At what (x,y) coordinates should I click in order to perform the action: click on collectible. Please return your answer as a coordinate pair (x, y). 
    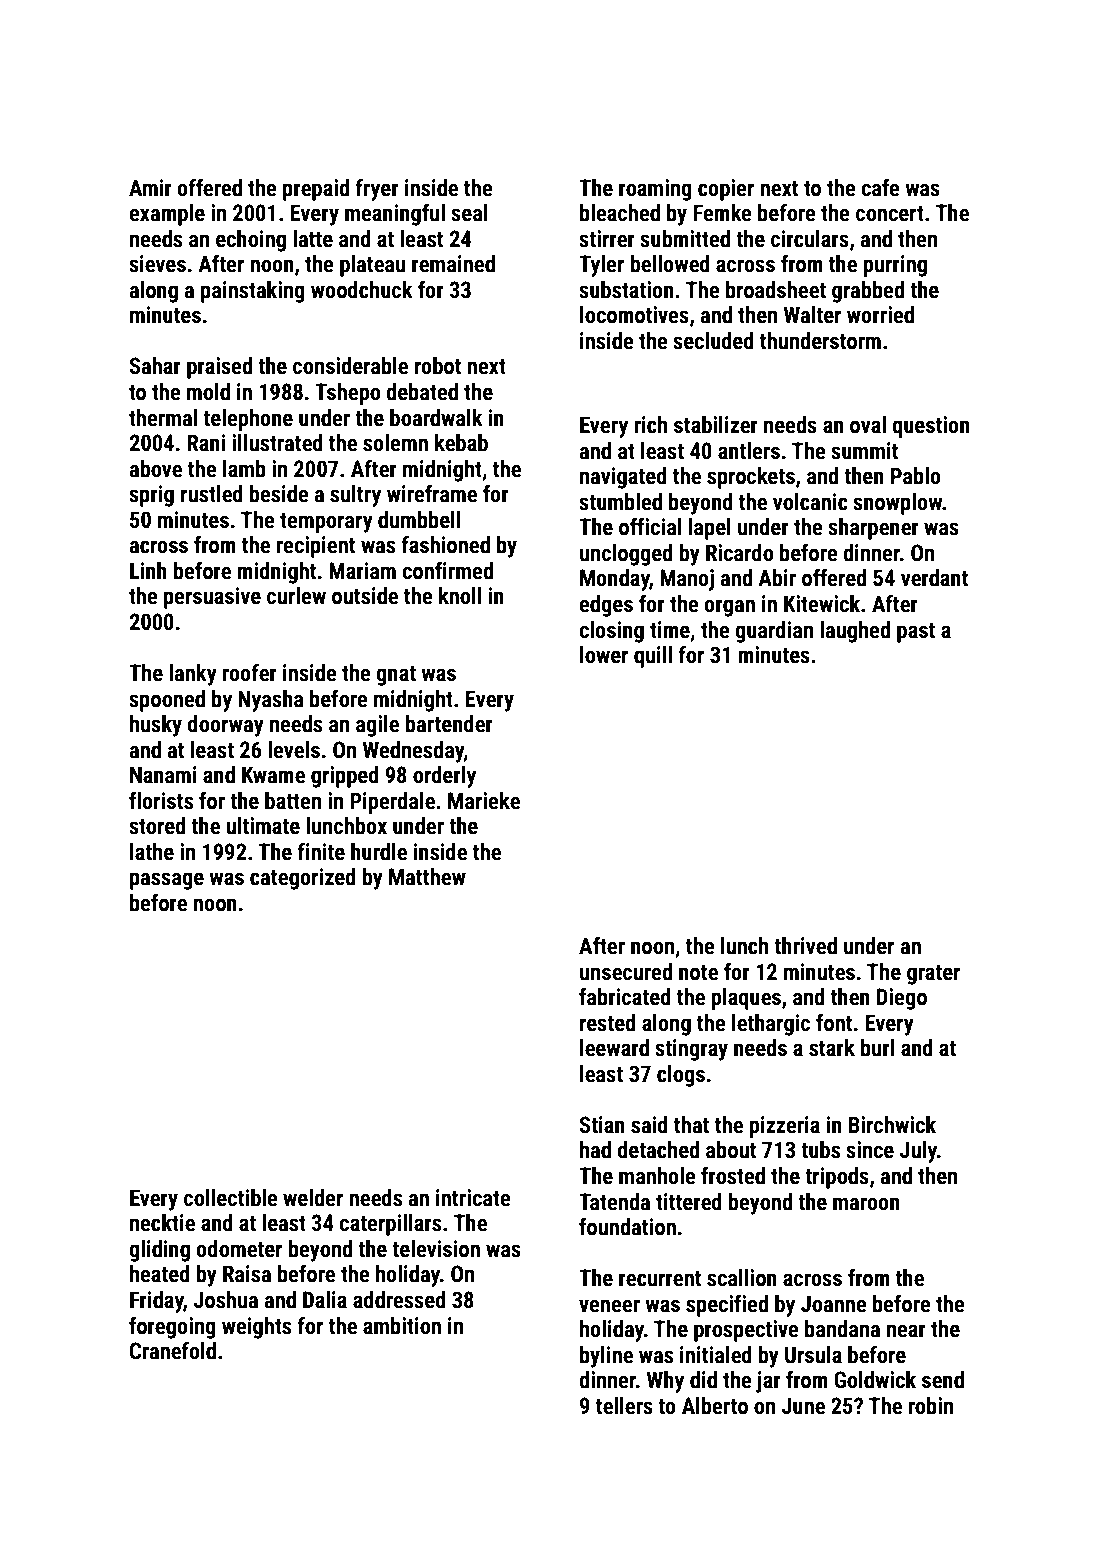
    Looking at the image, I should click on (231, 1198).
